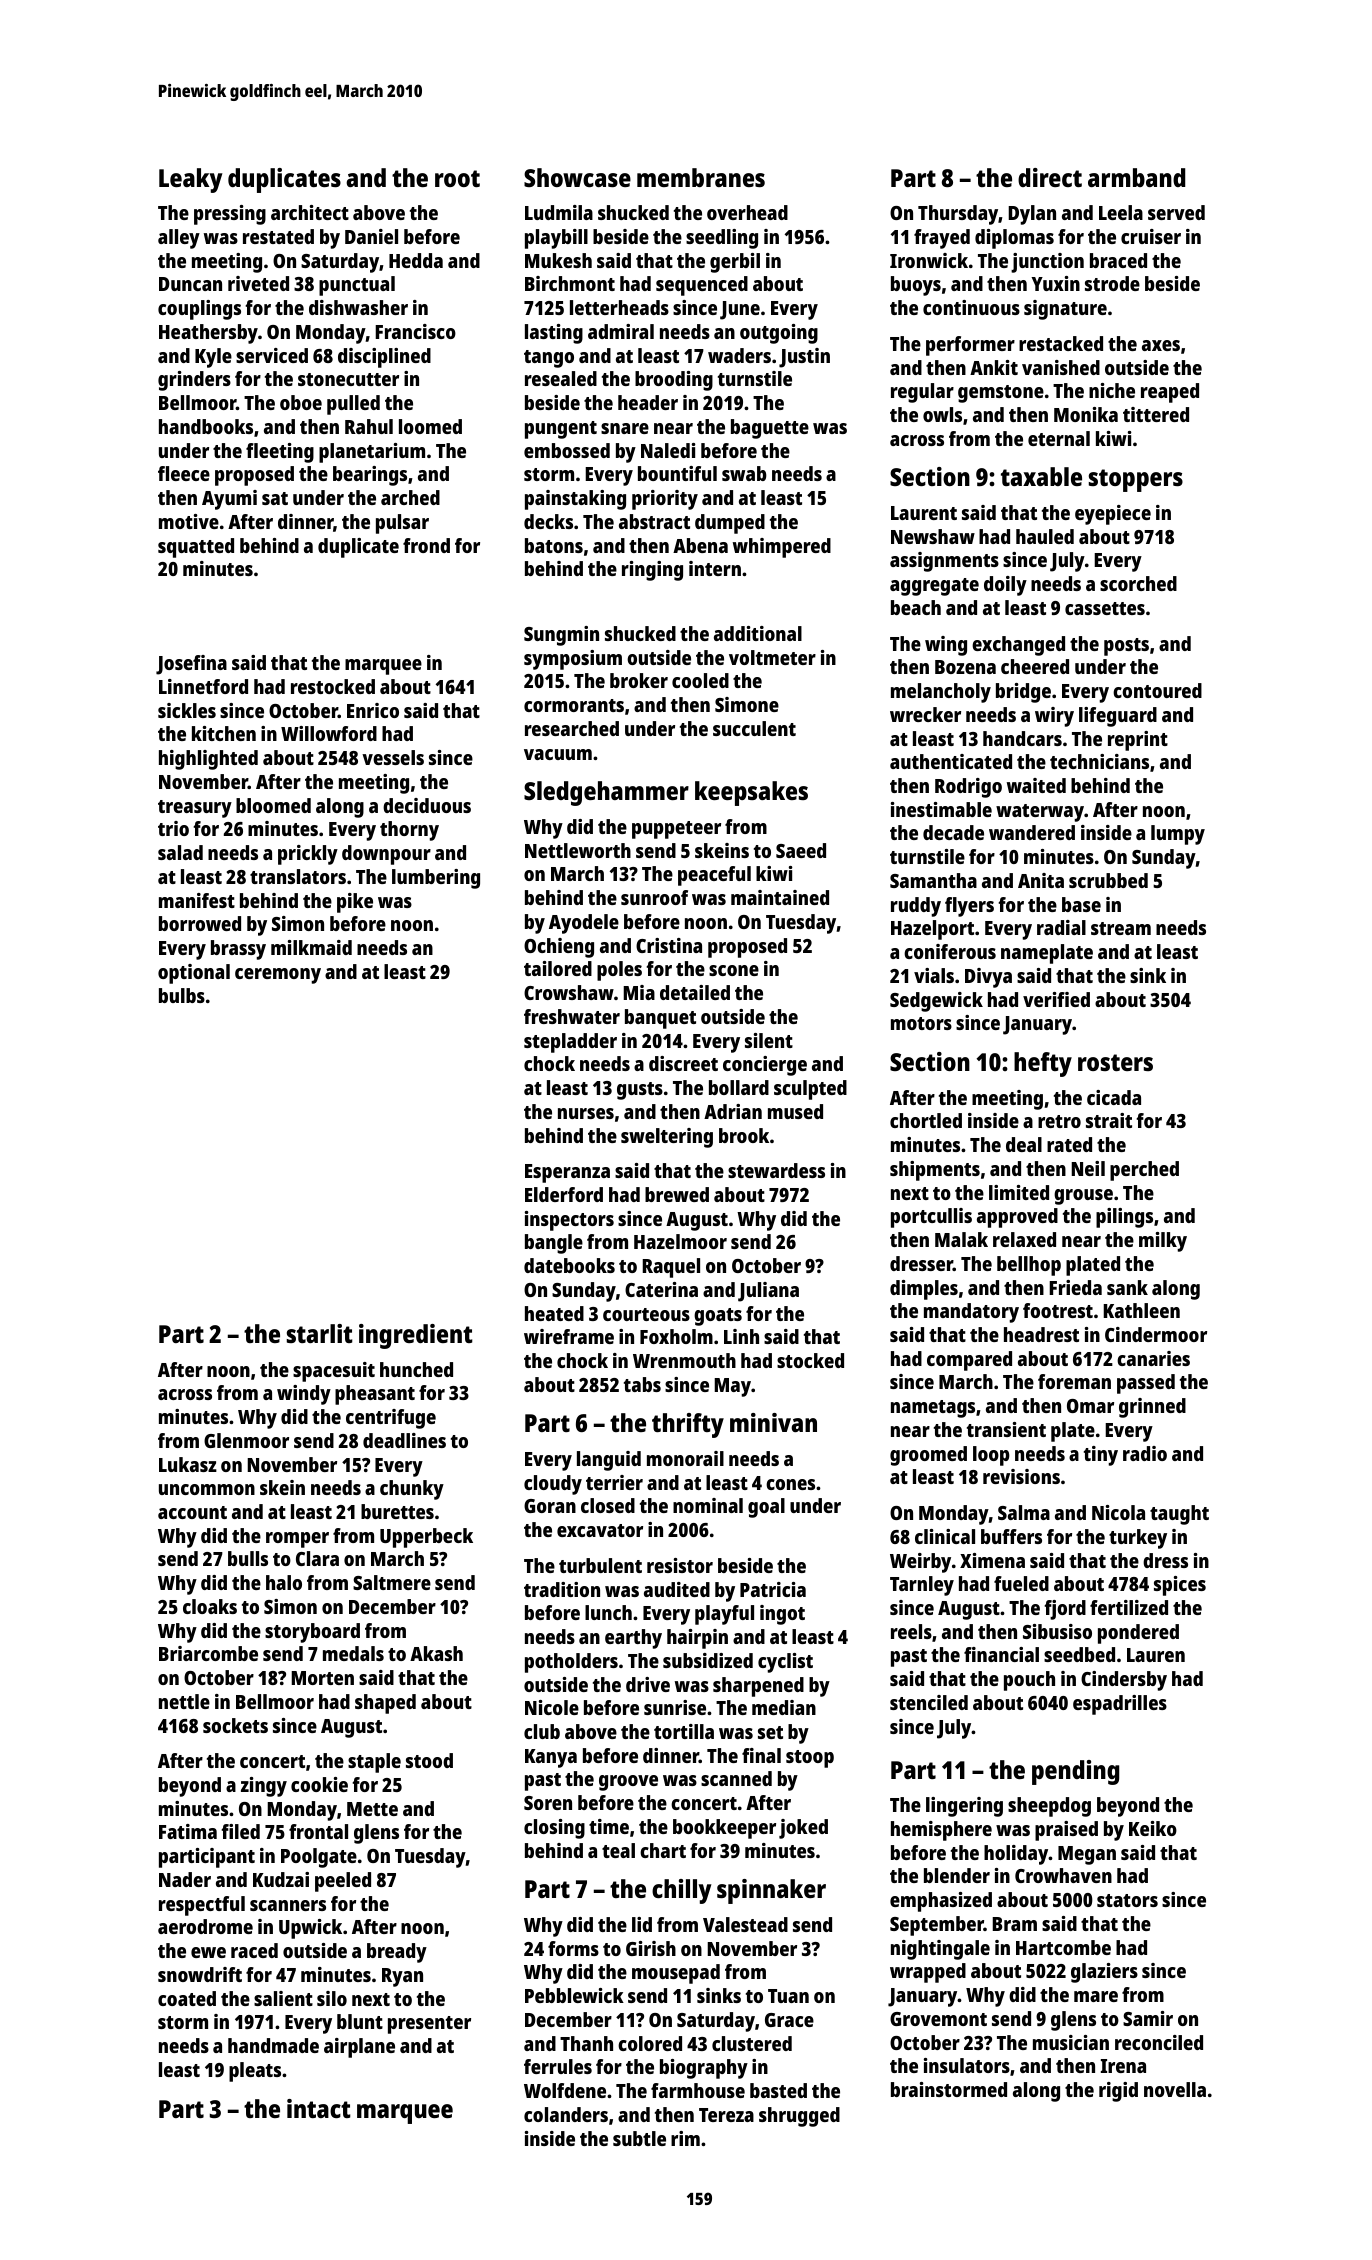 This page has height=2260, width=1372. I want to click on Leaky, so click(191, 180).
